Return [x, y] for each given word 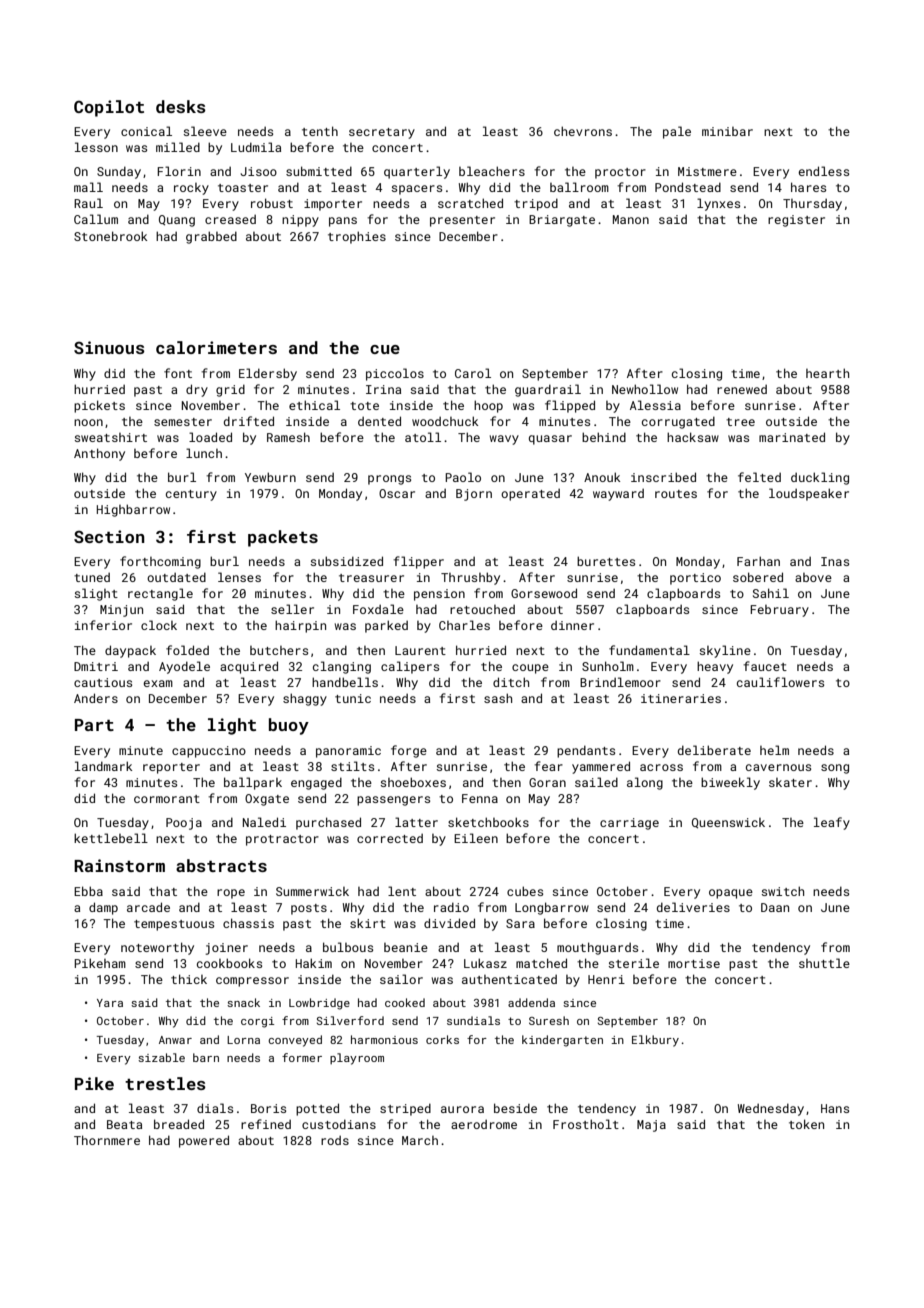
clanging [342, 667]
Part [94, 725]
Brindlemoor [620, 682]
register [796, 221]
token [806, 1124]
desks [181, 106]
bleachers [492, 171]
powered [204, 1141]
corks [442, 1039]
